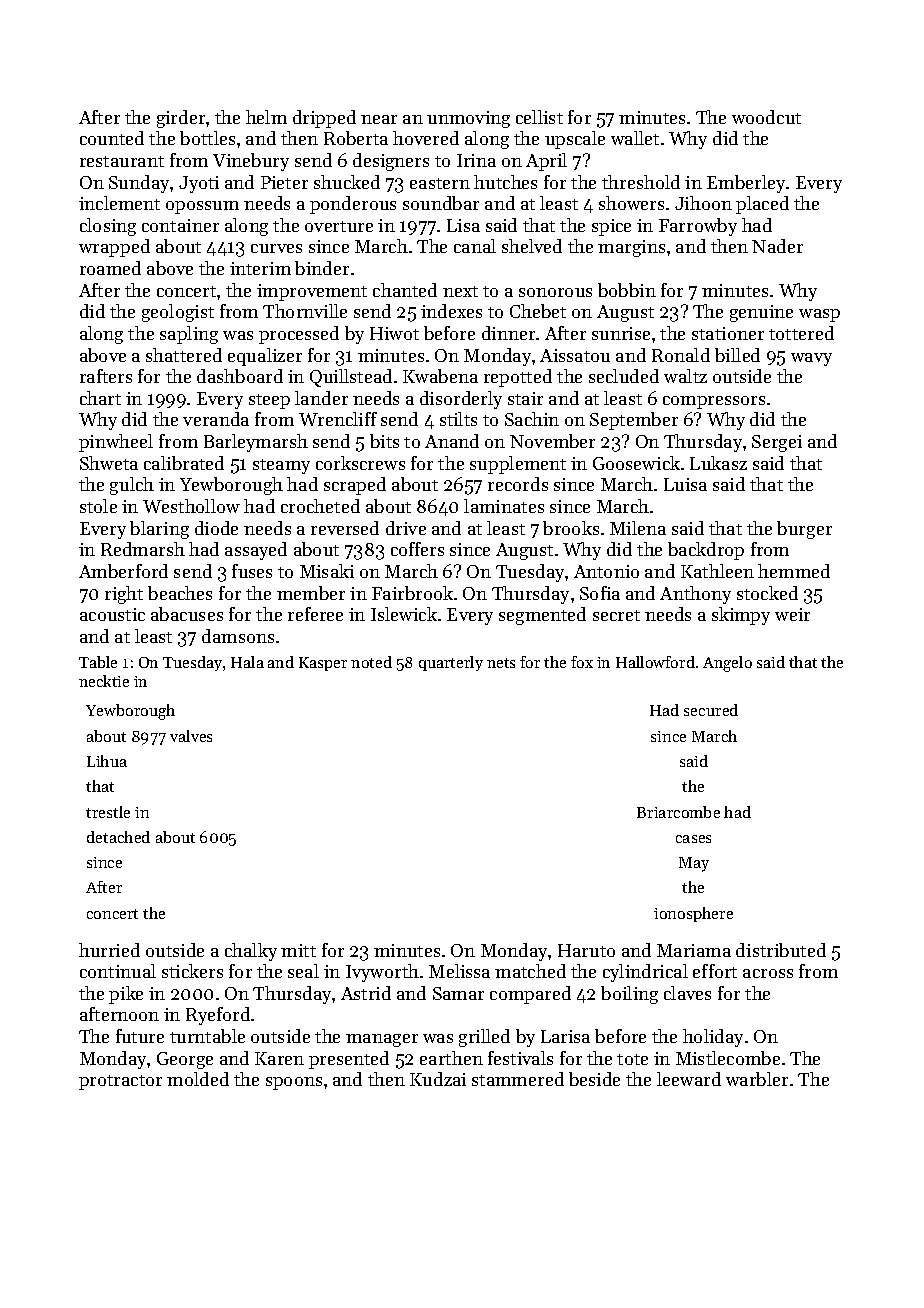  I want to click on Kathleen, so click(717, 571).
